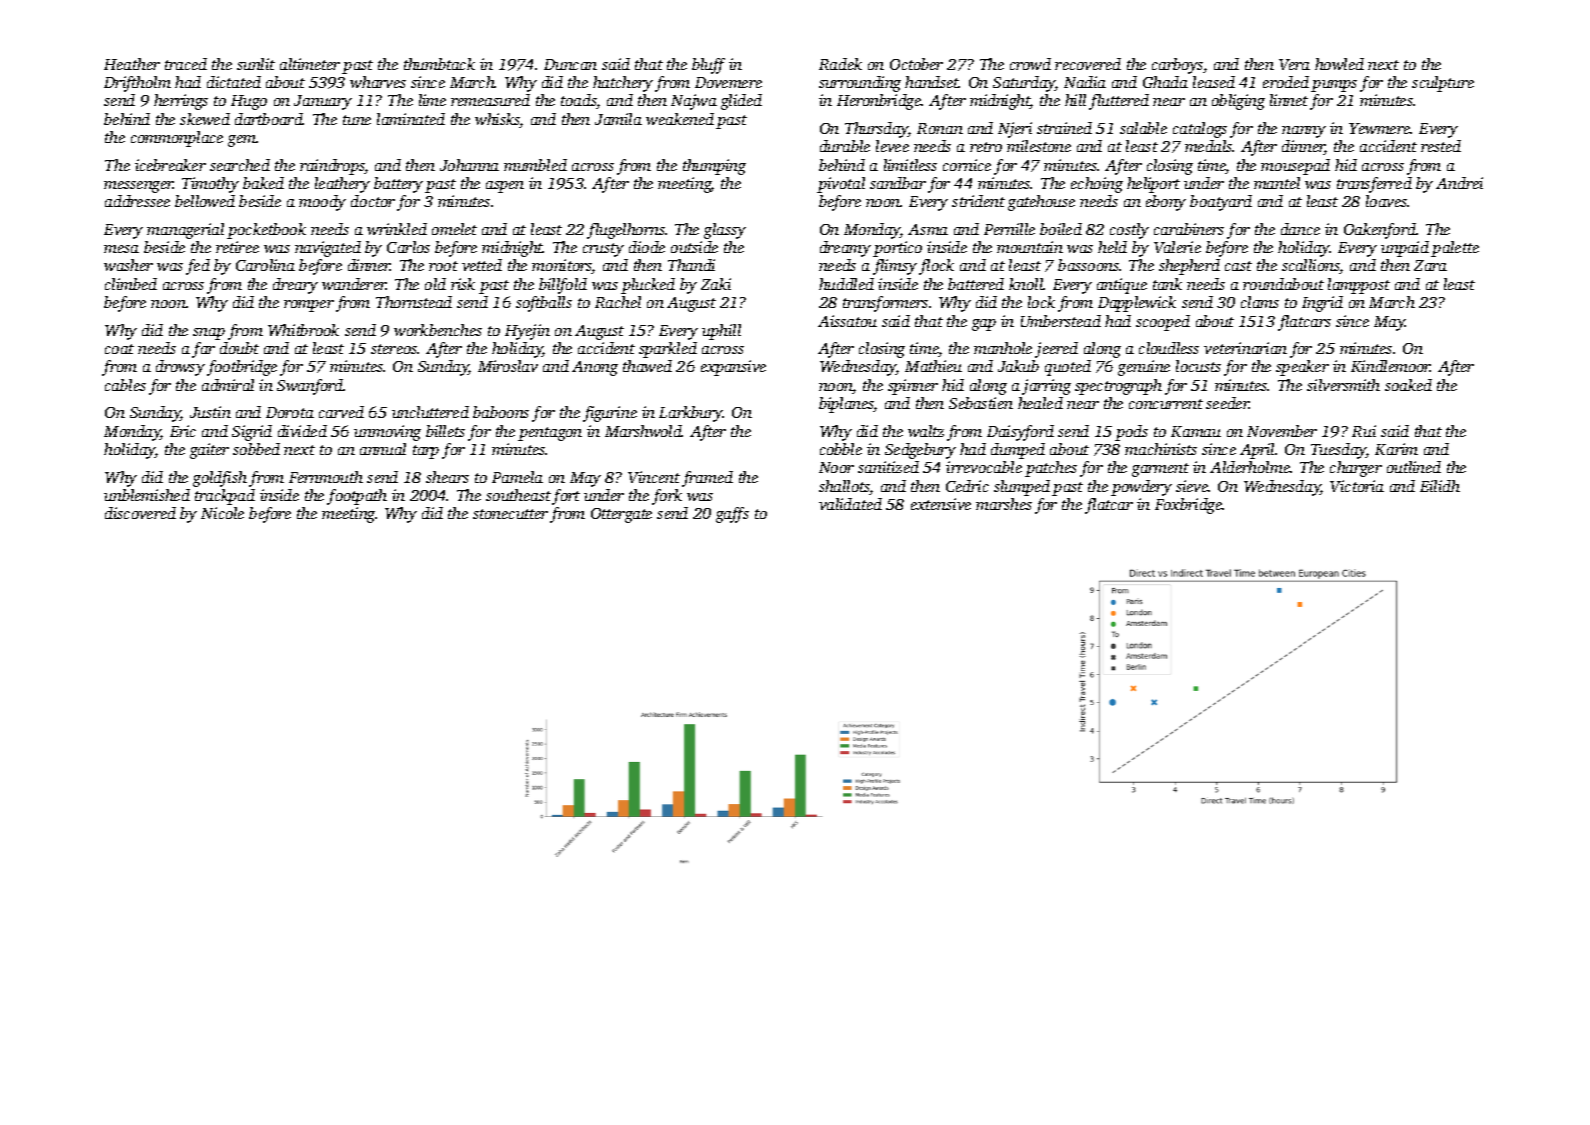  I want to click on sunlit, so click(256, 64).
